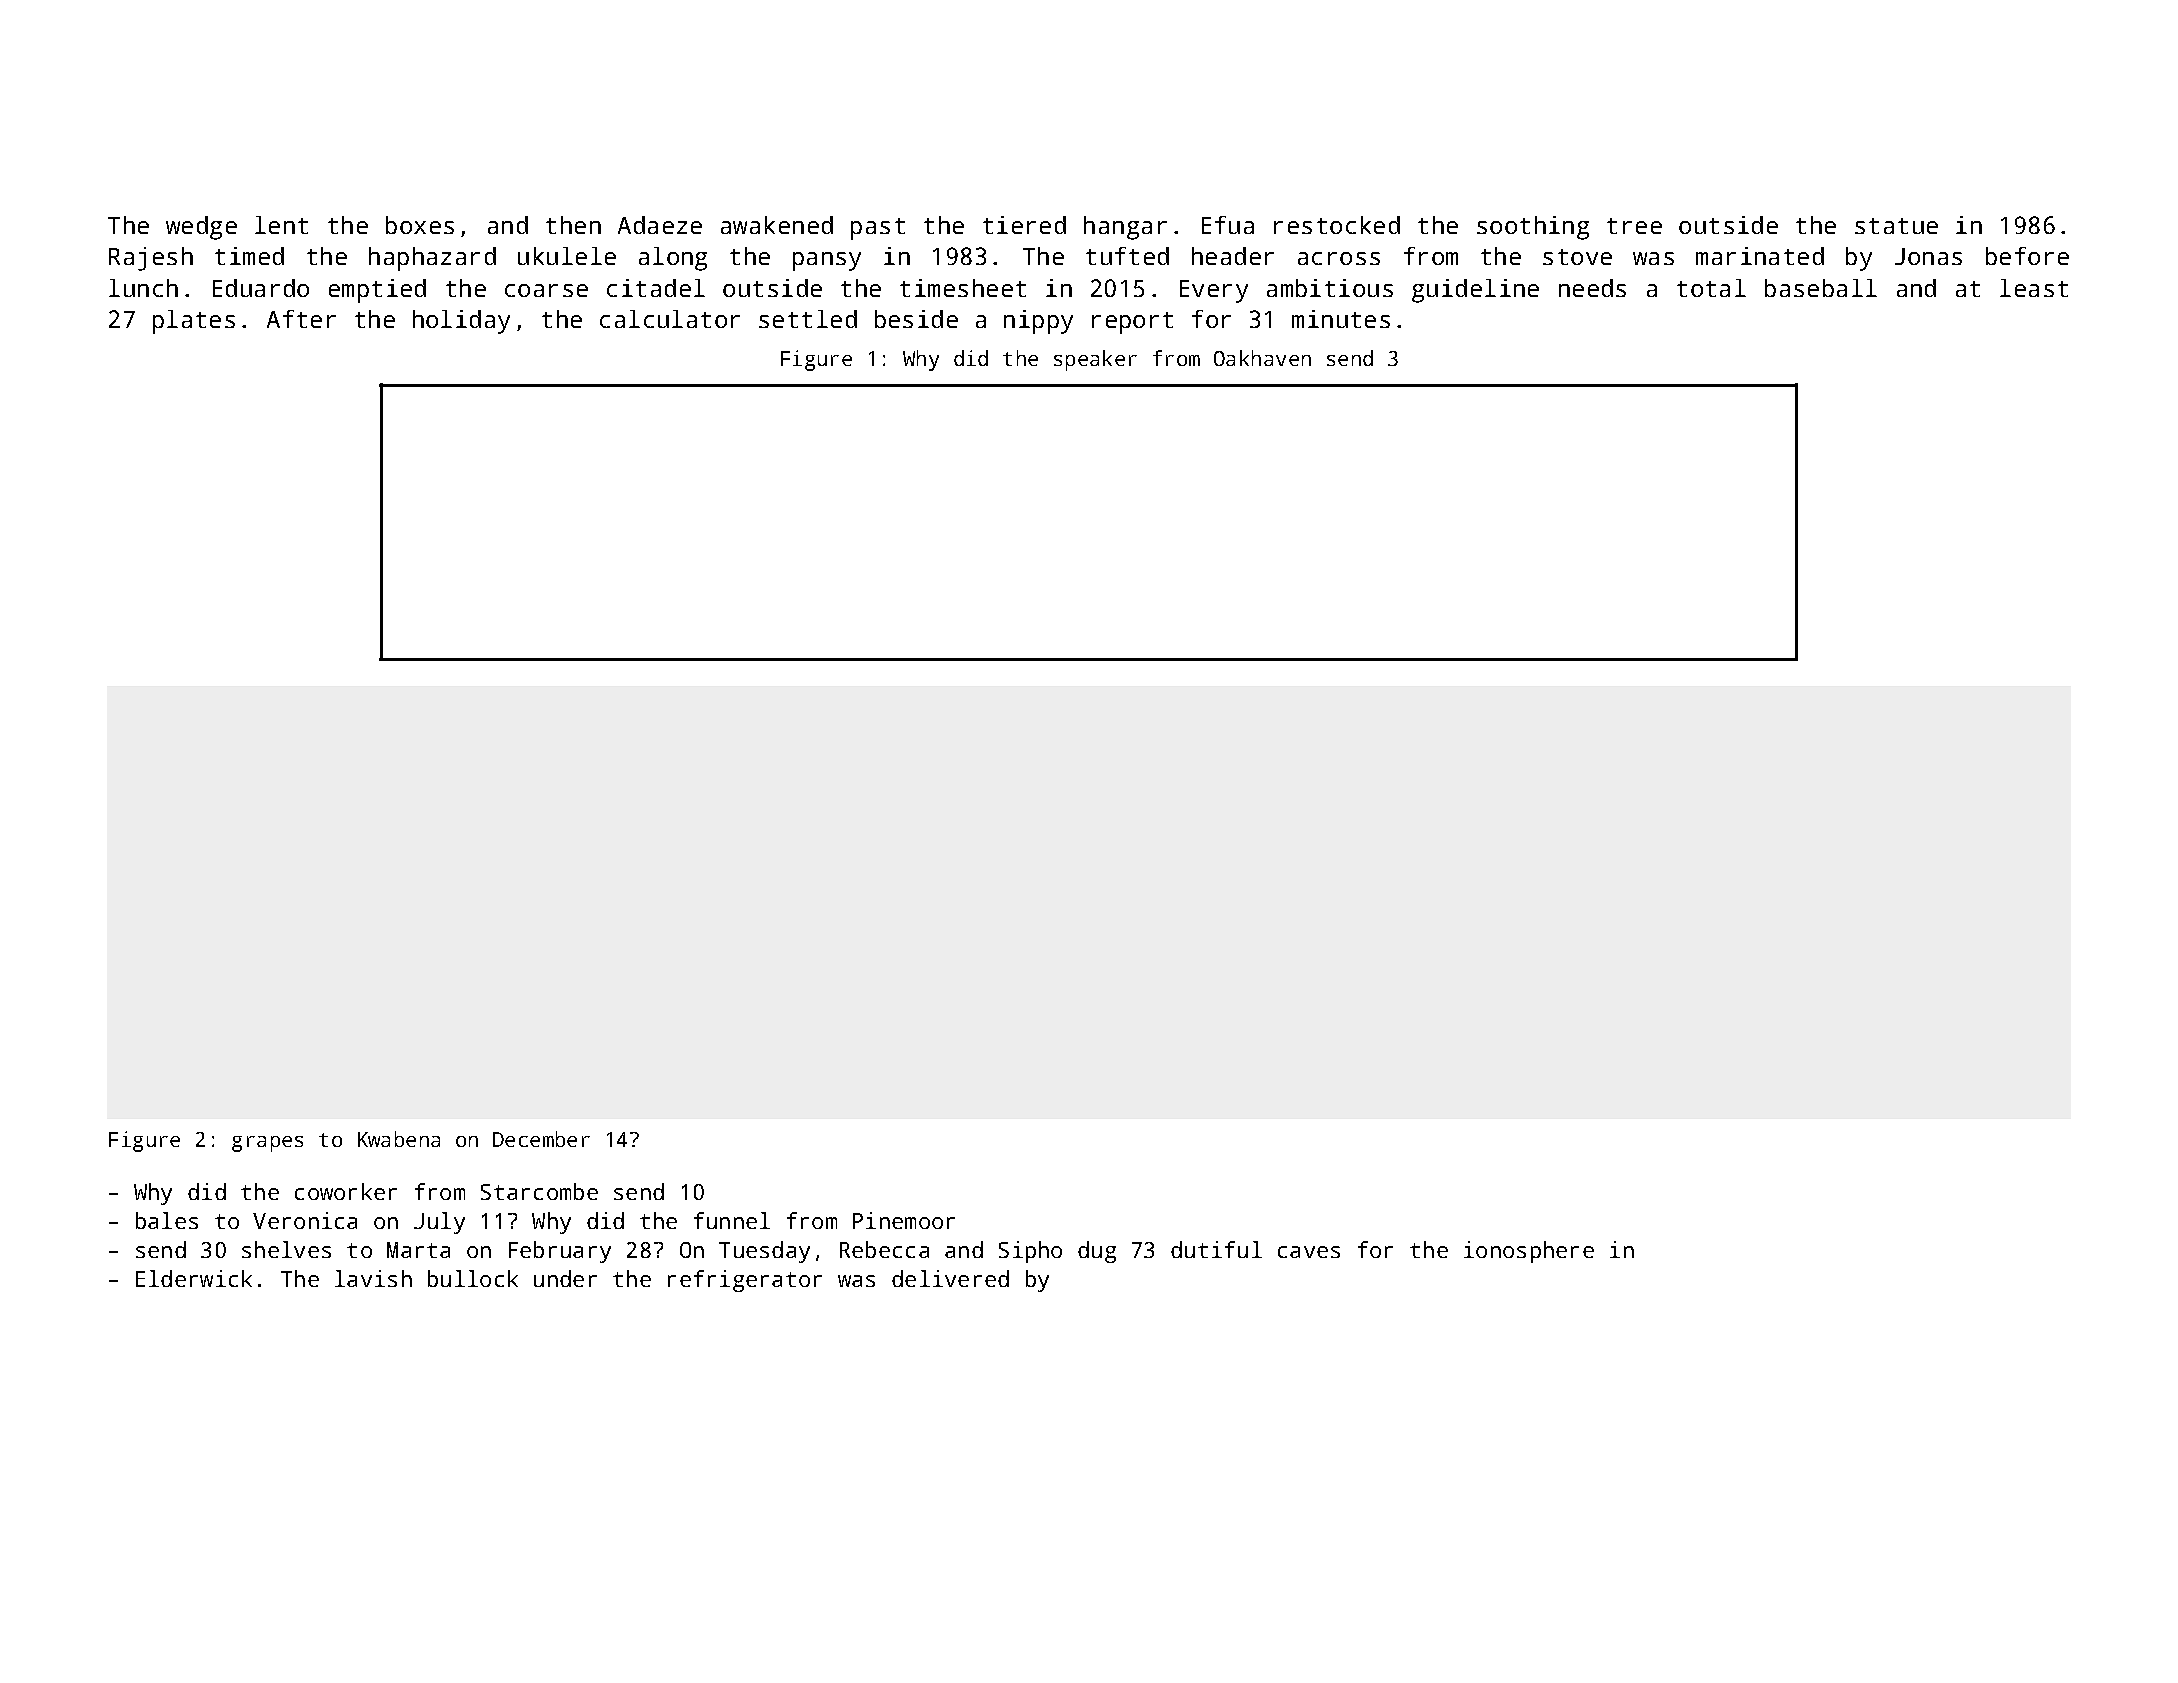 This document has width=2178, height=1683. I want to click on boxes, so click(420, 225).
